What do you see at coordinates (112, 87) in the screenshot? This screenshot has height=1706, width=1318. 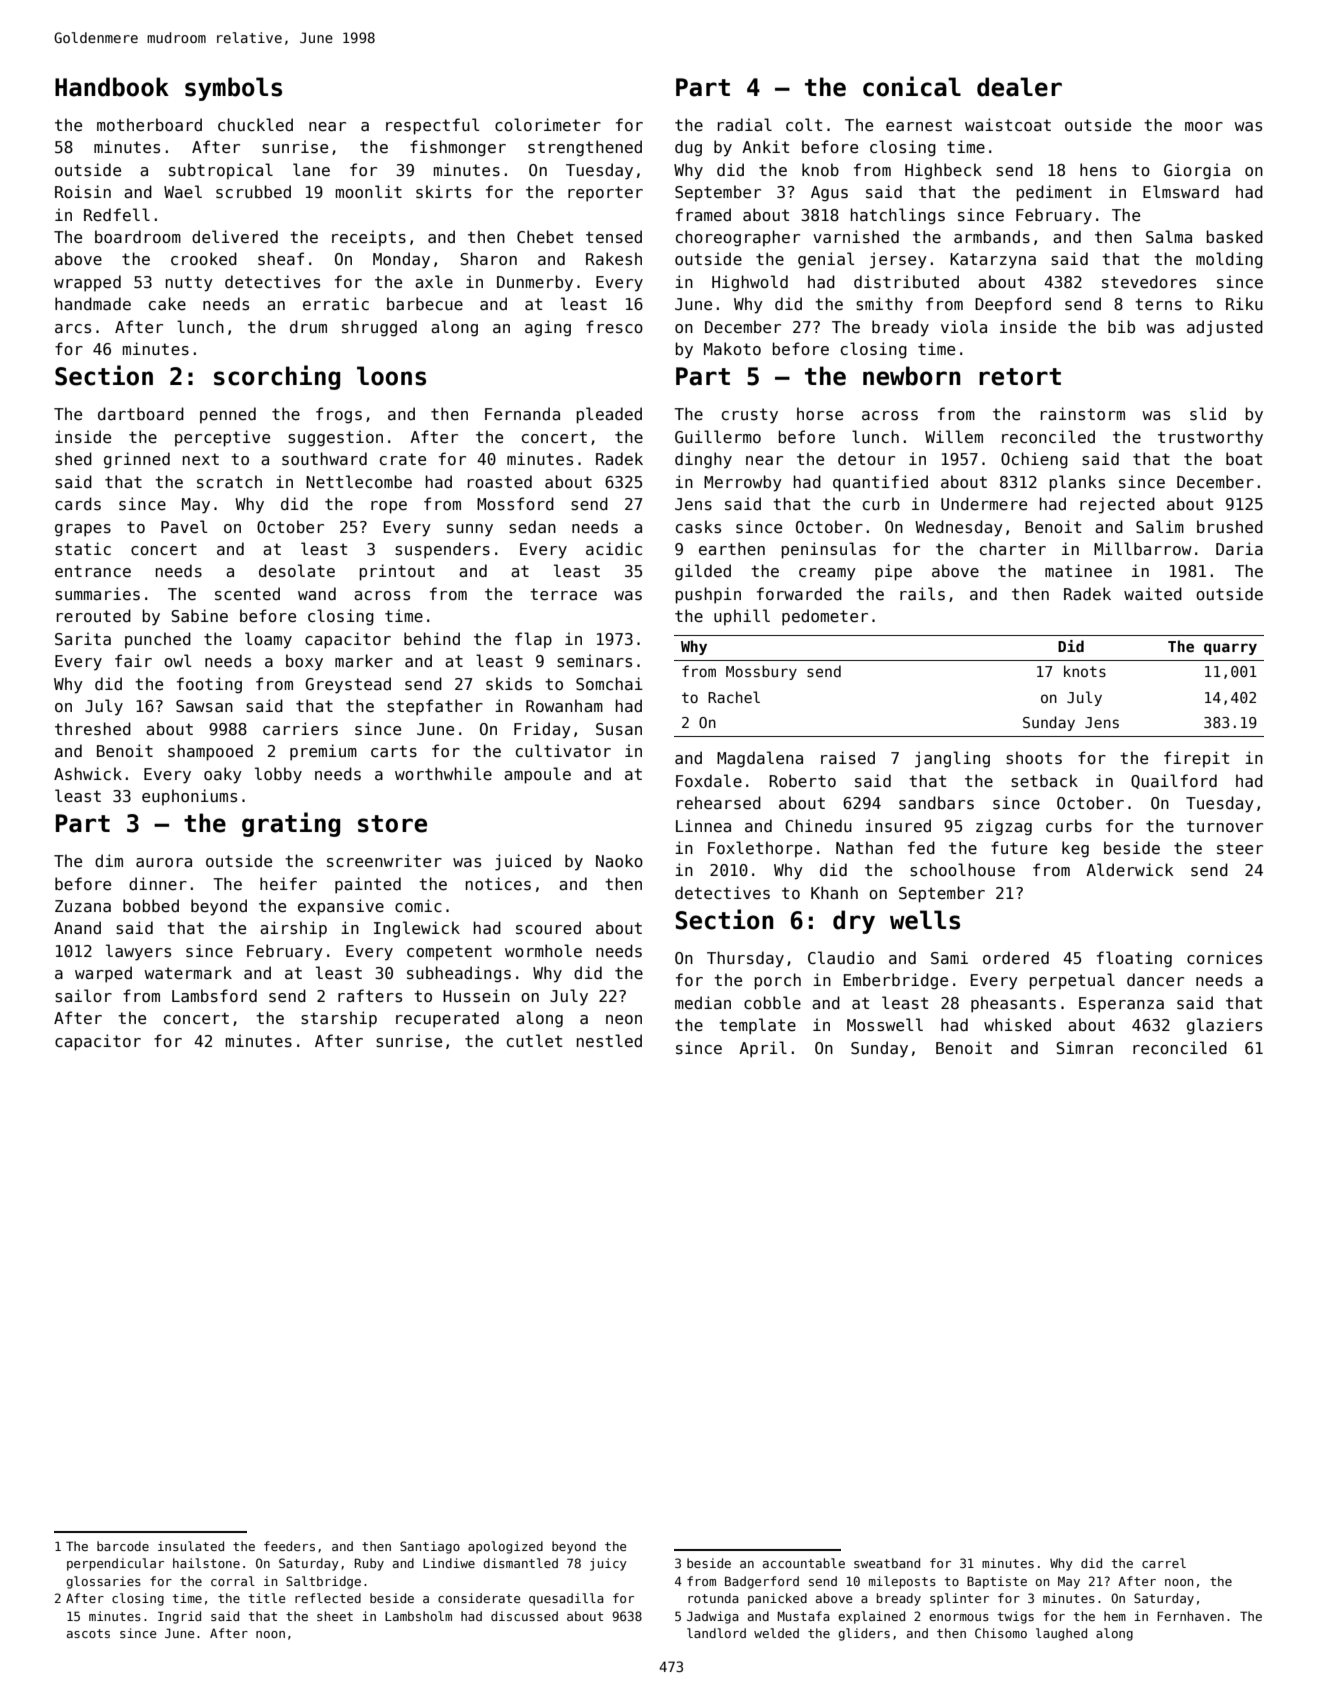 I see `Handbook` at bounding box center [112, 87].
